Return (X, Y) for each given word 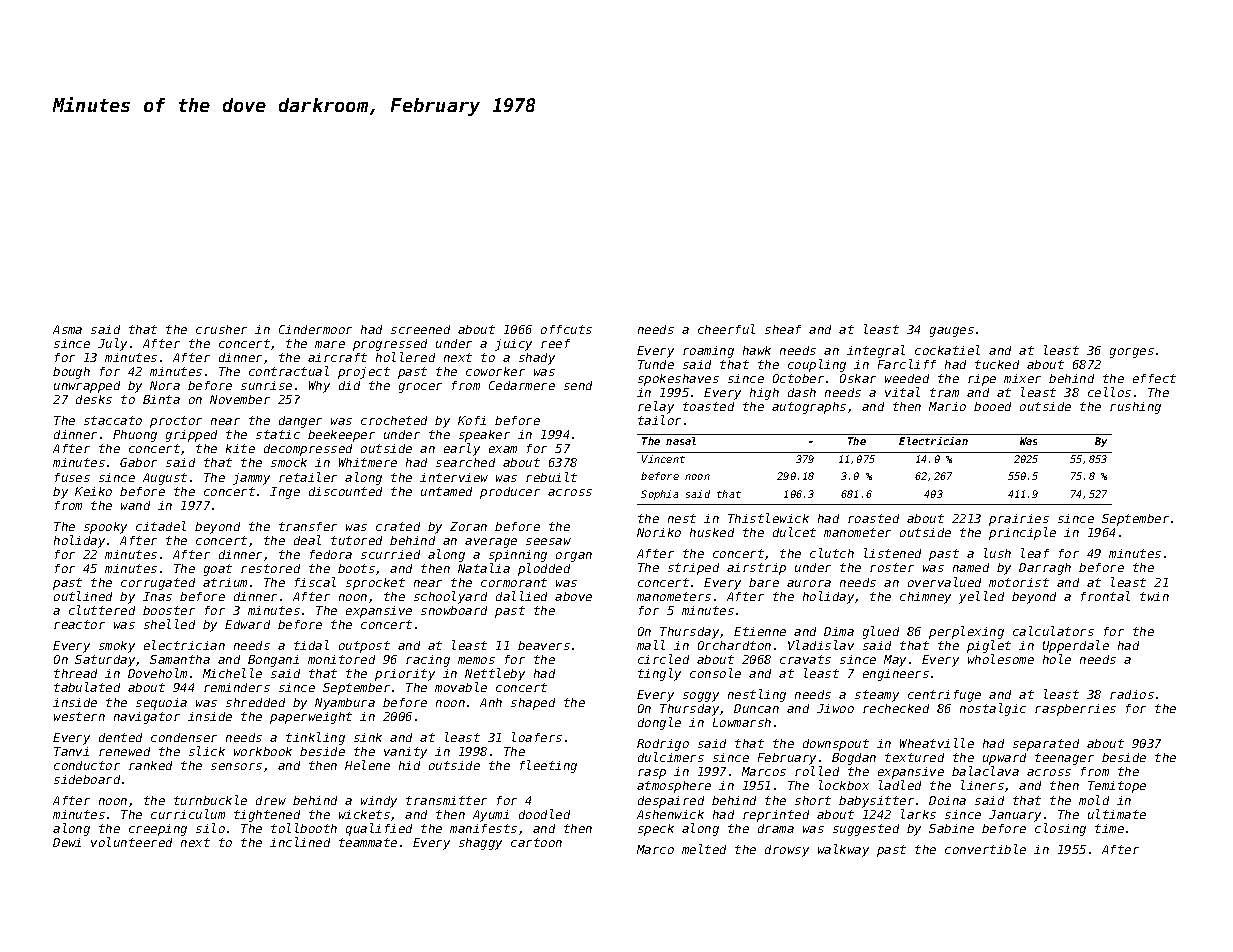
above (573, 596)
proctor (176, 422)
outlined (83, 596)
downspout (836, 745)
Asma (67, 329)
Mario (947, 406)
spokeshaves (678, 380)
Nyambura (345, 704)
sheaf (783, 329)
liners (982, 785)
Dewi (67, 842)
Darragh (1045, 569)
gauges (952, 332)
